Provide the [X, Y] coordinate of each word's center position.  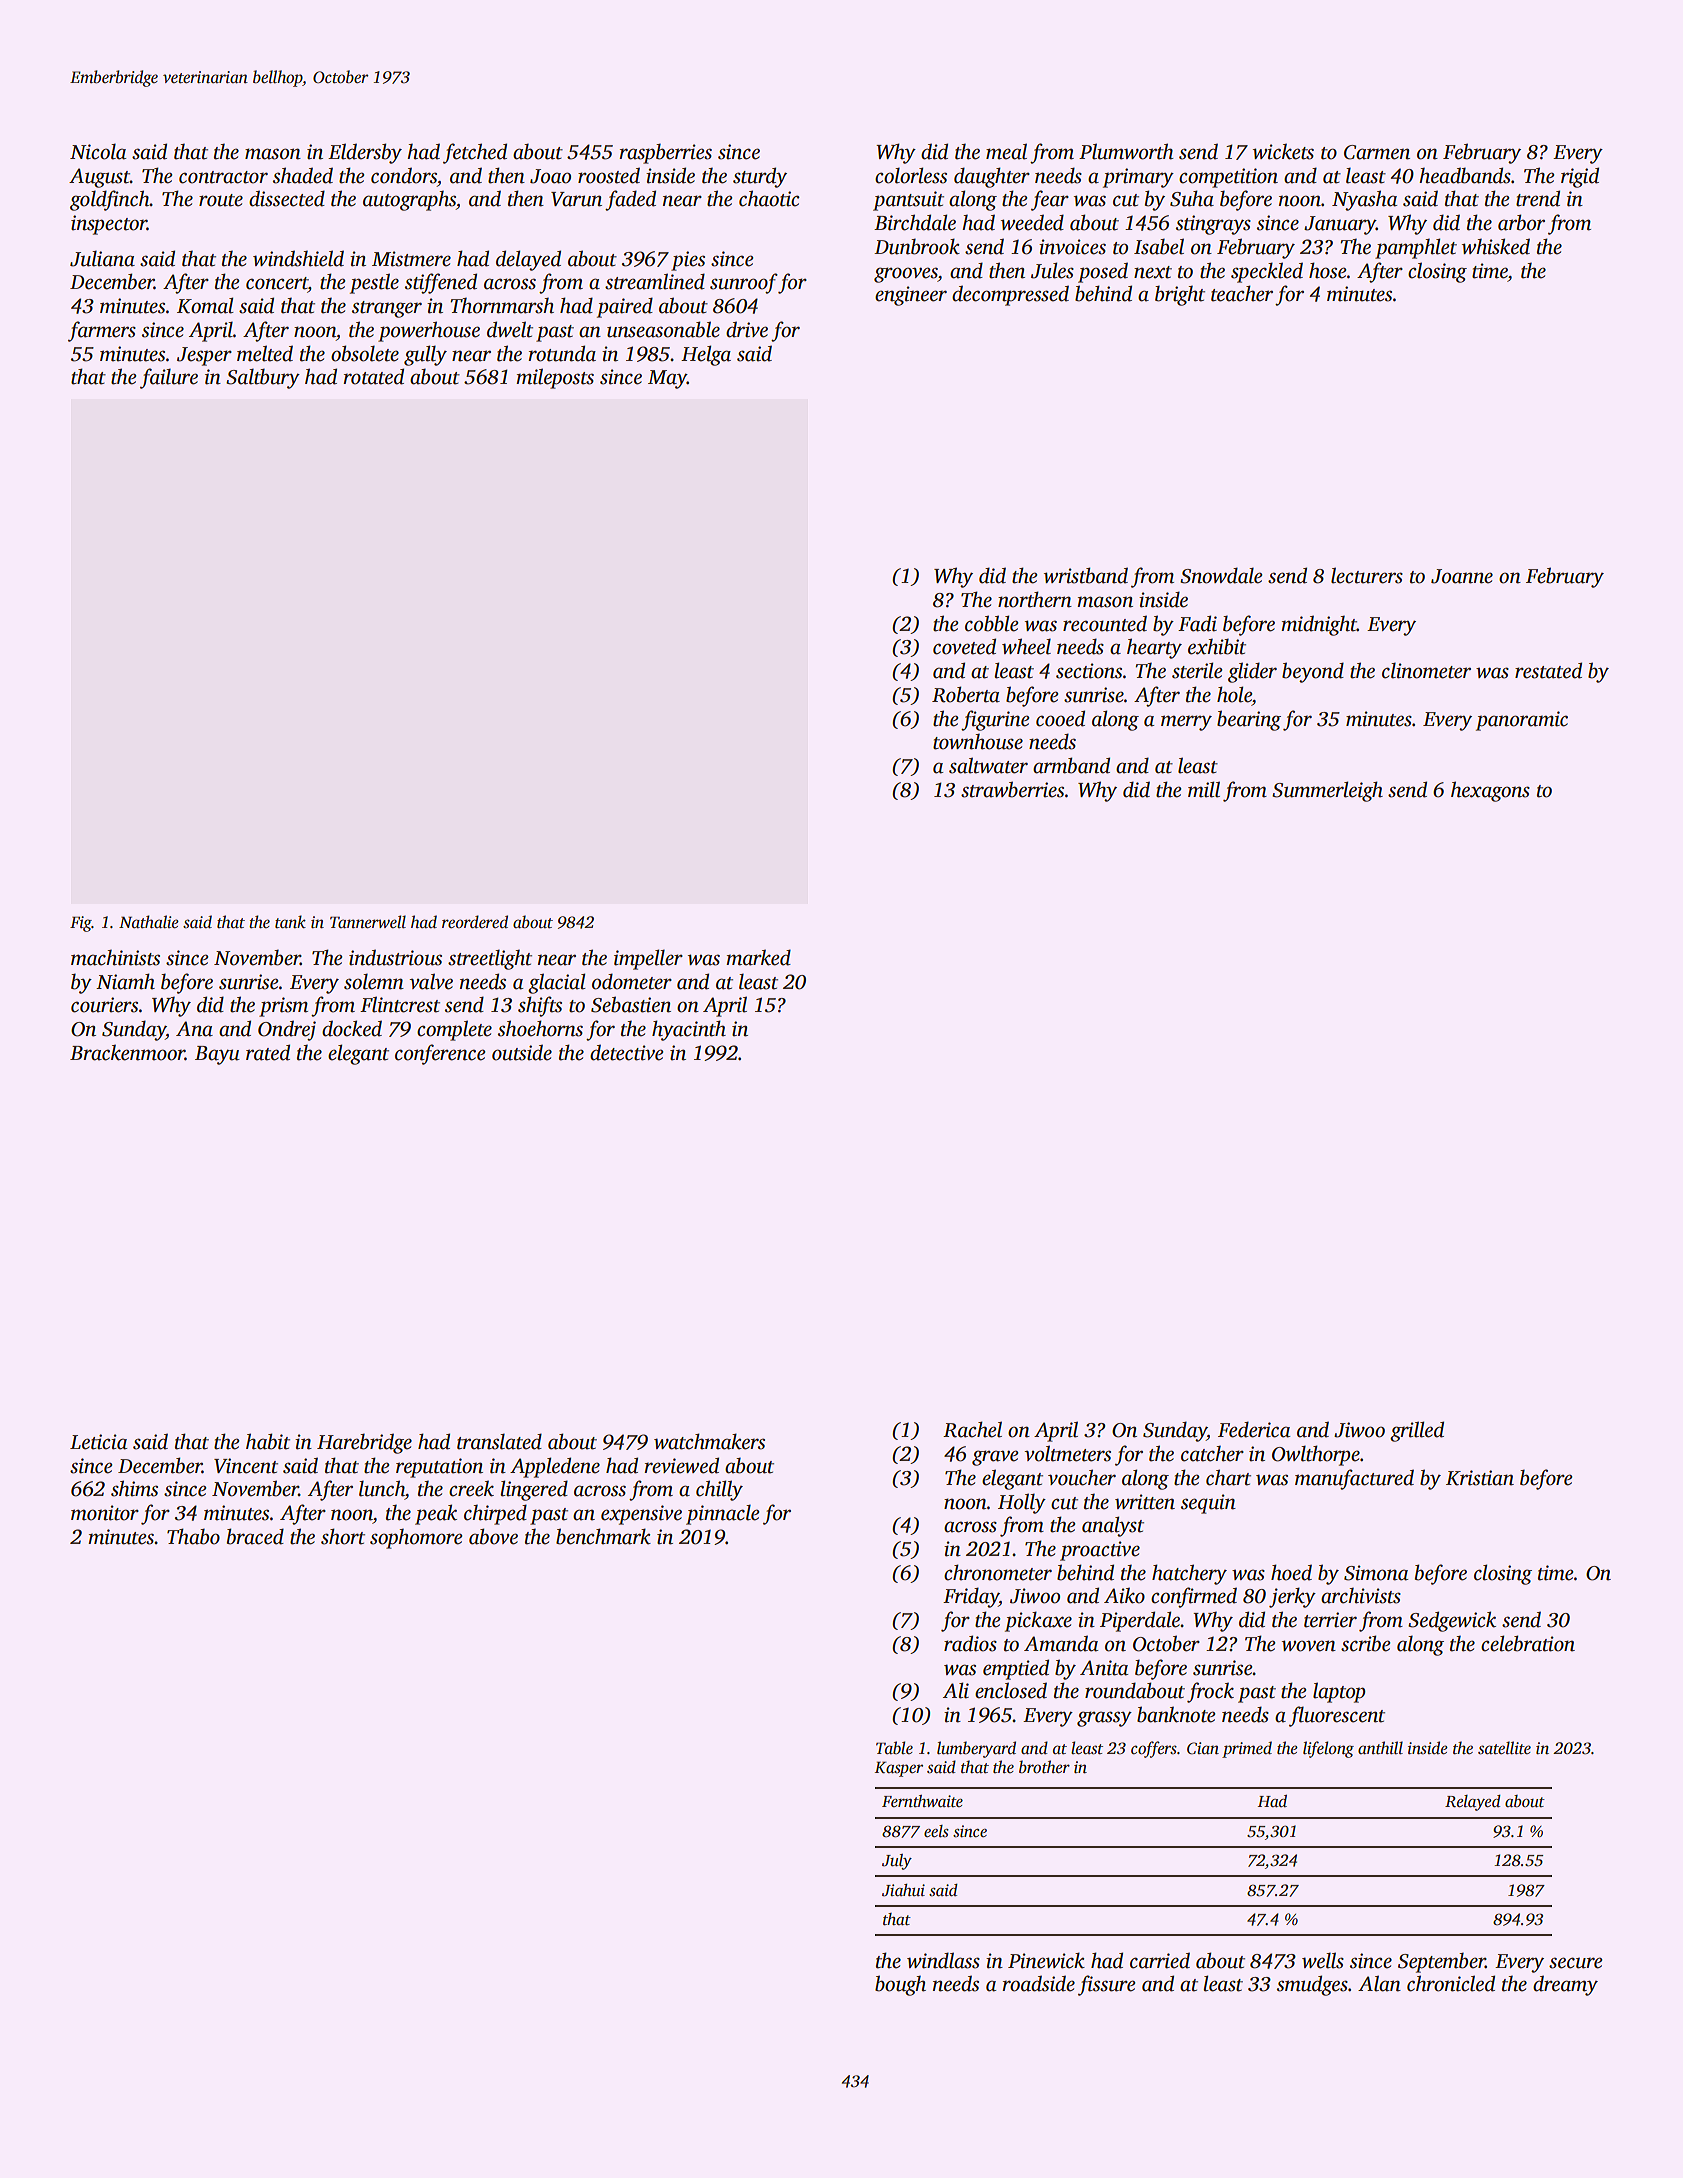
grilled [1417, 1431]
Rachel [972, 1429]
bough [900, 1985]
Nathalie [149, 922]
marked [758, 957]
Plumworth [1126, 151]
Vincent [246, 1466]
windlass [943, 1960]
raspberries [665, 153]
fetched [475, 153]
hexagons [1490, 791]
